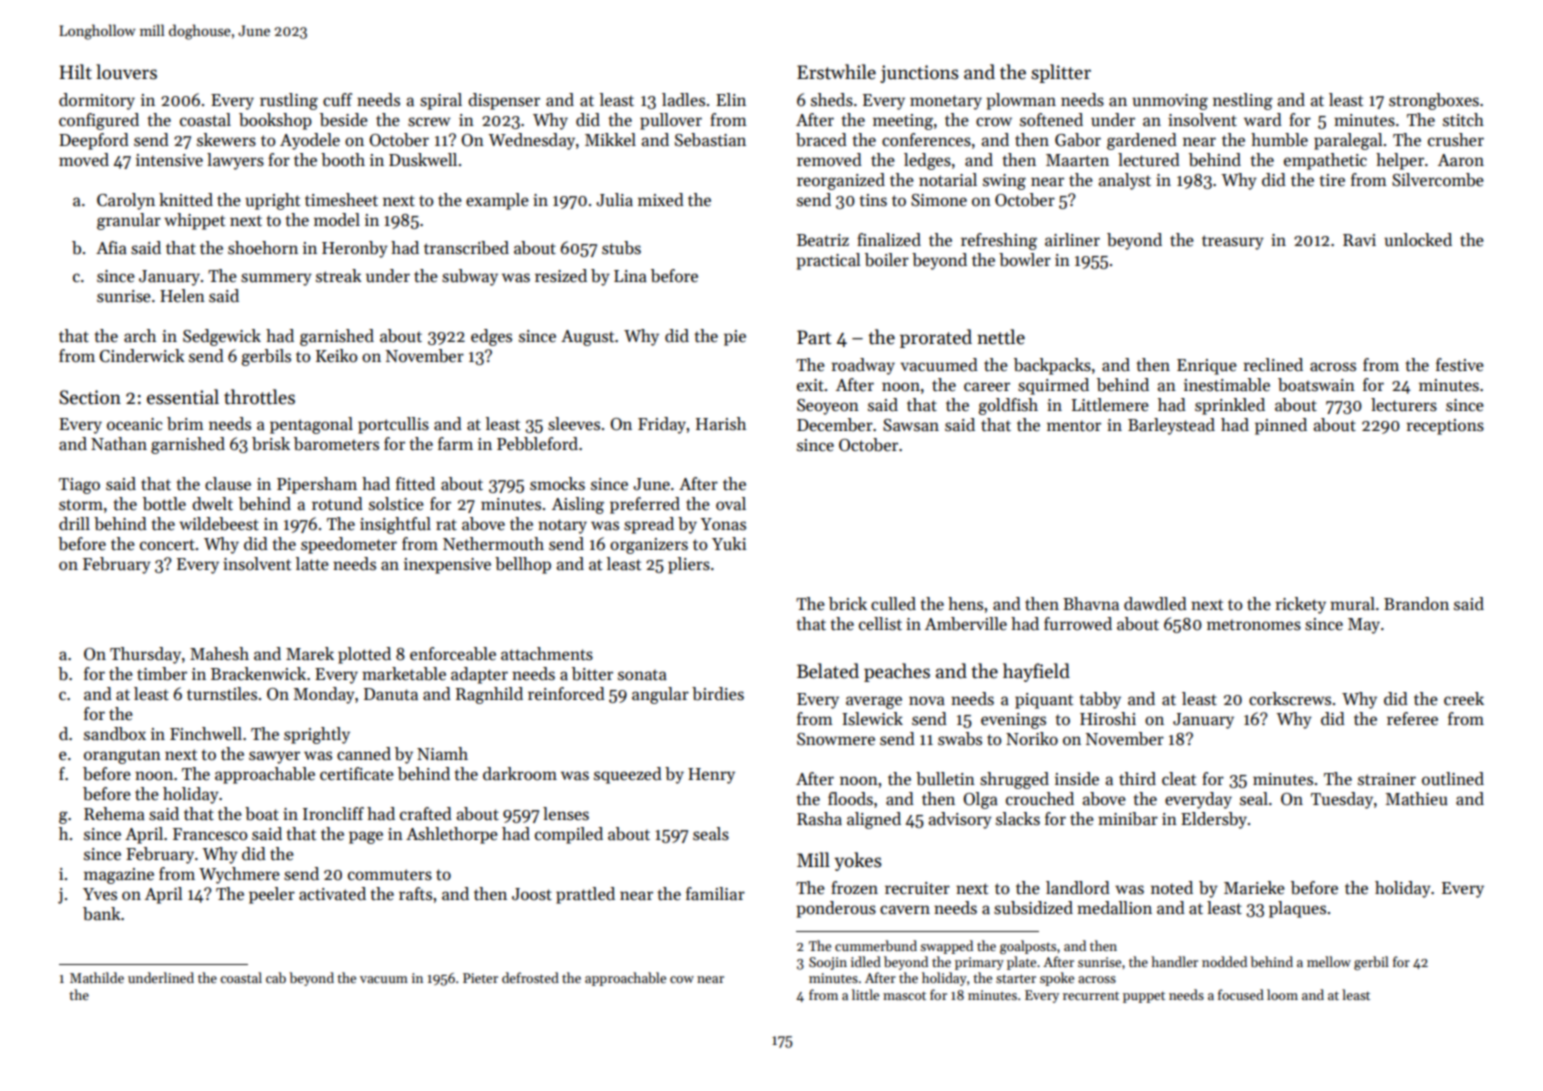  Describe the element at coordinates (1417, 799) in the screenshot. I see `Mathieu` at that location.
